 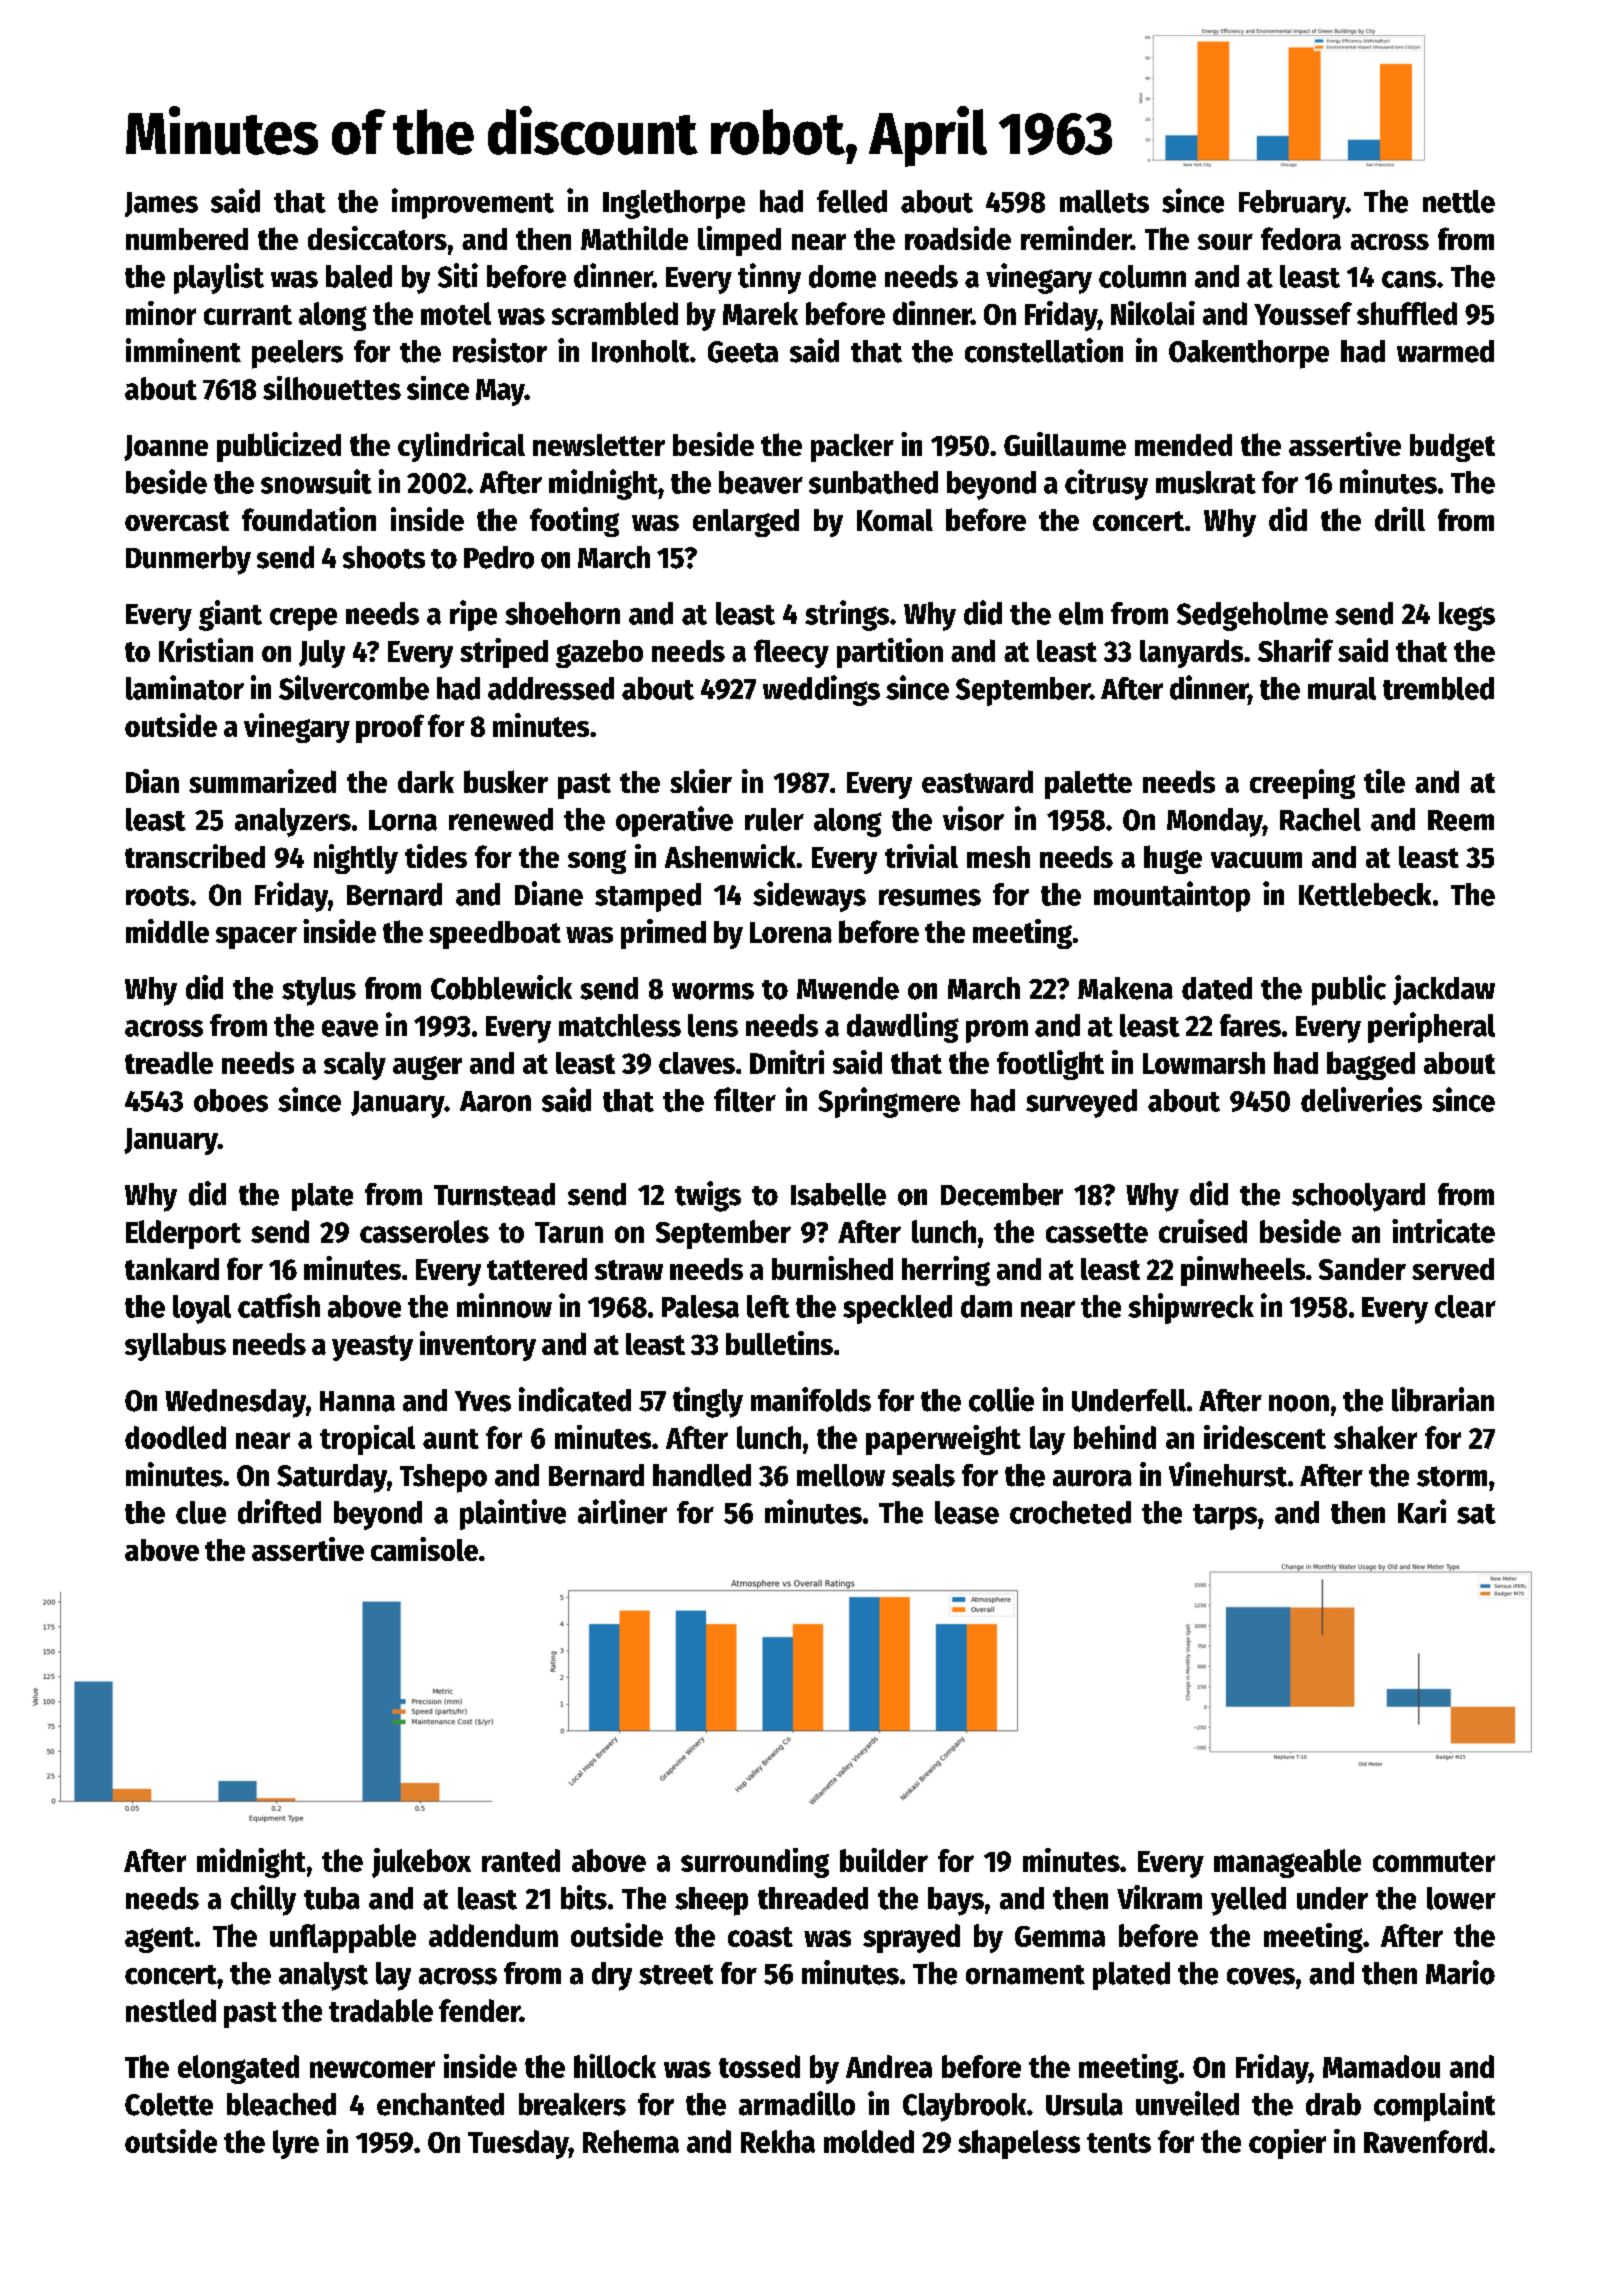 I want to click on trembled, so click(x=1438, y=688).
